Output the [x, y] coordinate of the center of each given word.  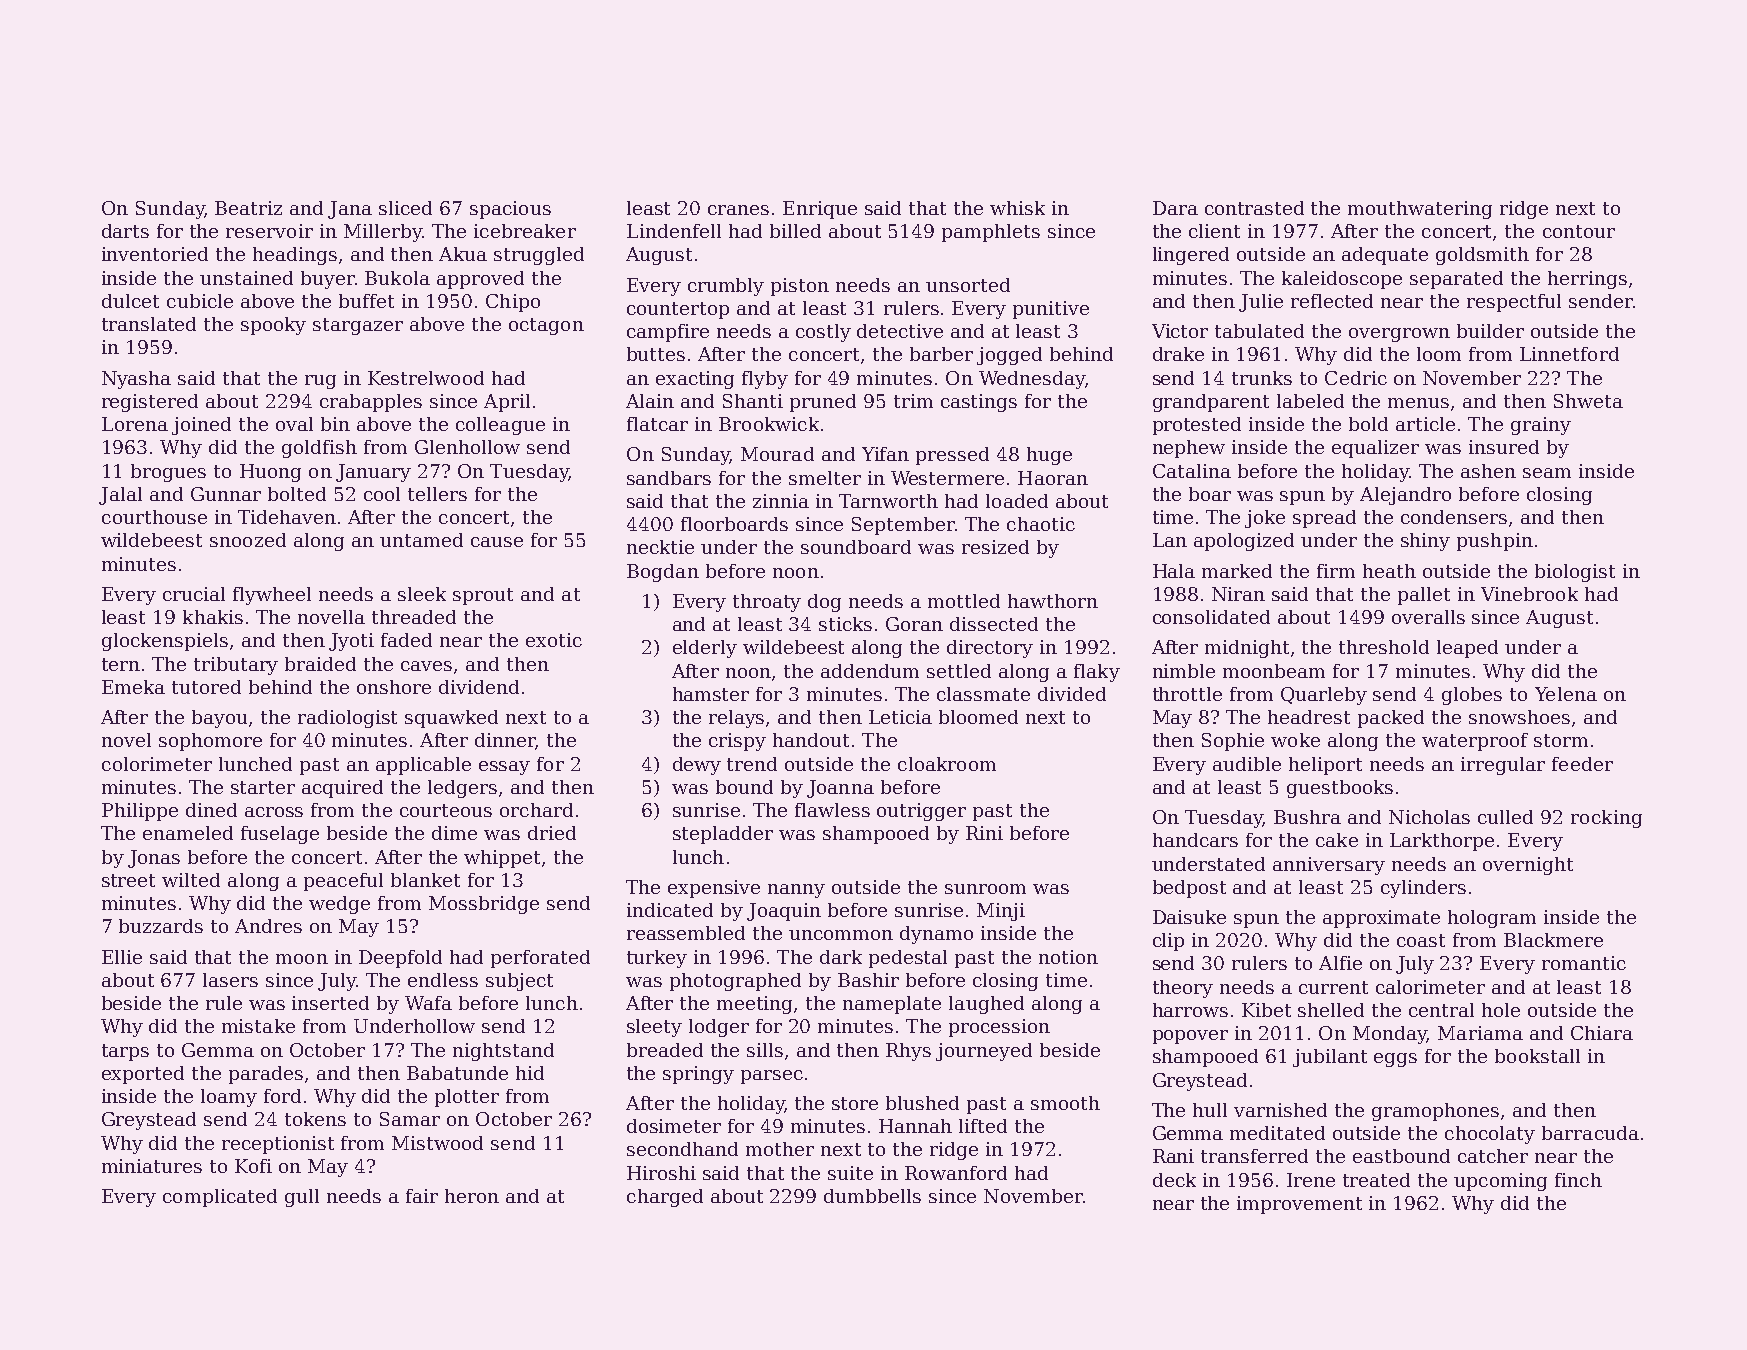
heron [472, 1196]
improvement [1299, 1205]
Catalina [1192, 471]
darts [125, 231]
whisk [1017, 208]
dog [824, 603]
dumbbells [872, 1196]
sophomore [210, 742]
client [1214, 231]
